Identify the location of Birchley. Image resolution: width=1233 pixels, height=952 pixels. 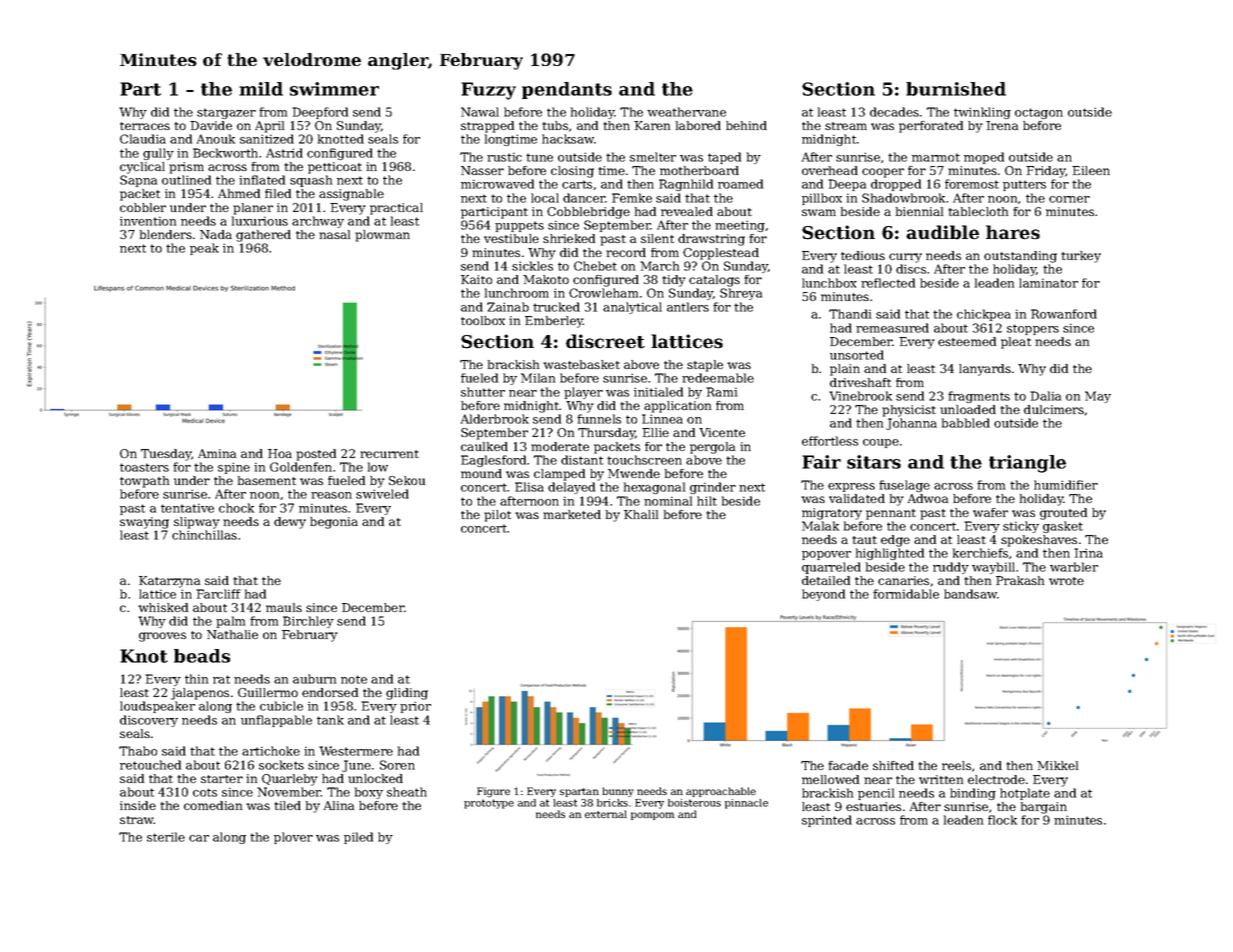
(308, 622).
